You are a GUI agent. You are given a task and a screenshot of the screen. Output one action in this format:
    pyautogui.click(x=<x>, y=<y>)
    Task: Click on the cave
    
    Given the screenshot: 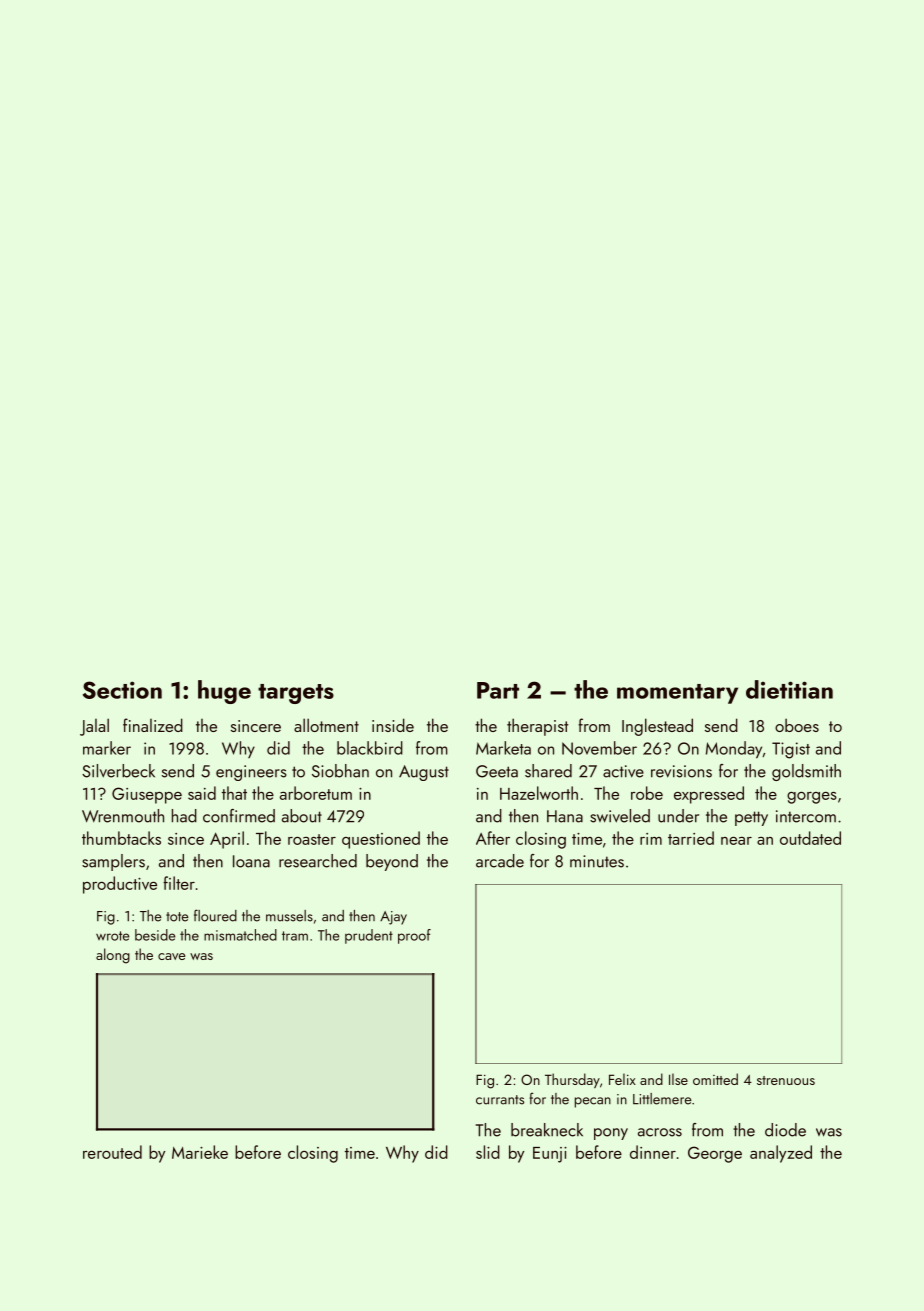 What is the action you would take?
    pyautogui.click(x=172, y=956)
